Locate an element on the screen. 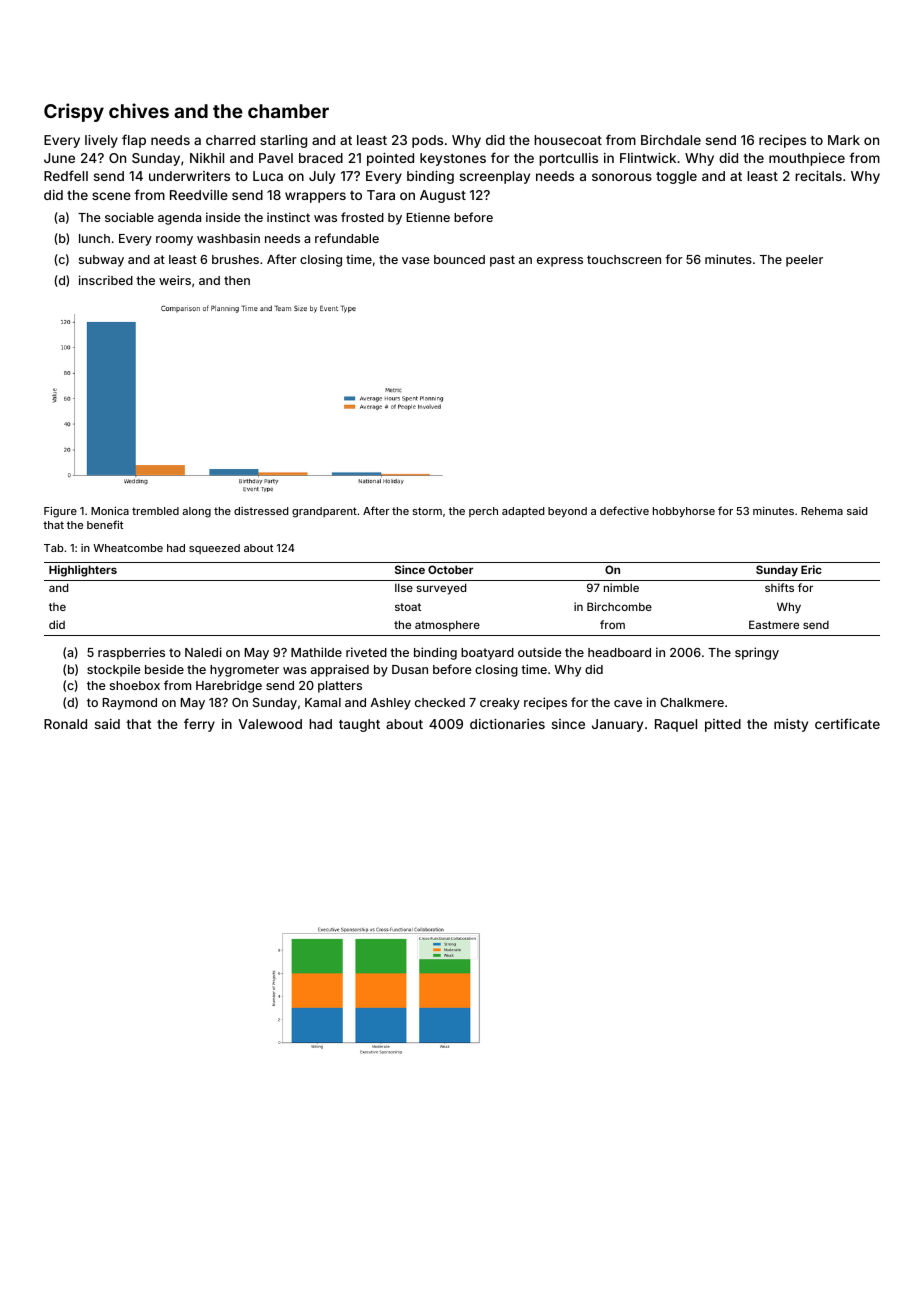 This screenshot has height=1308, width=924. portcullis is located at coordinates (568, 159).
